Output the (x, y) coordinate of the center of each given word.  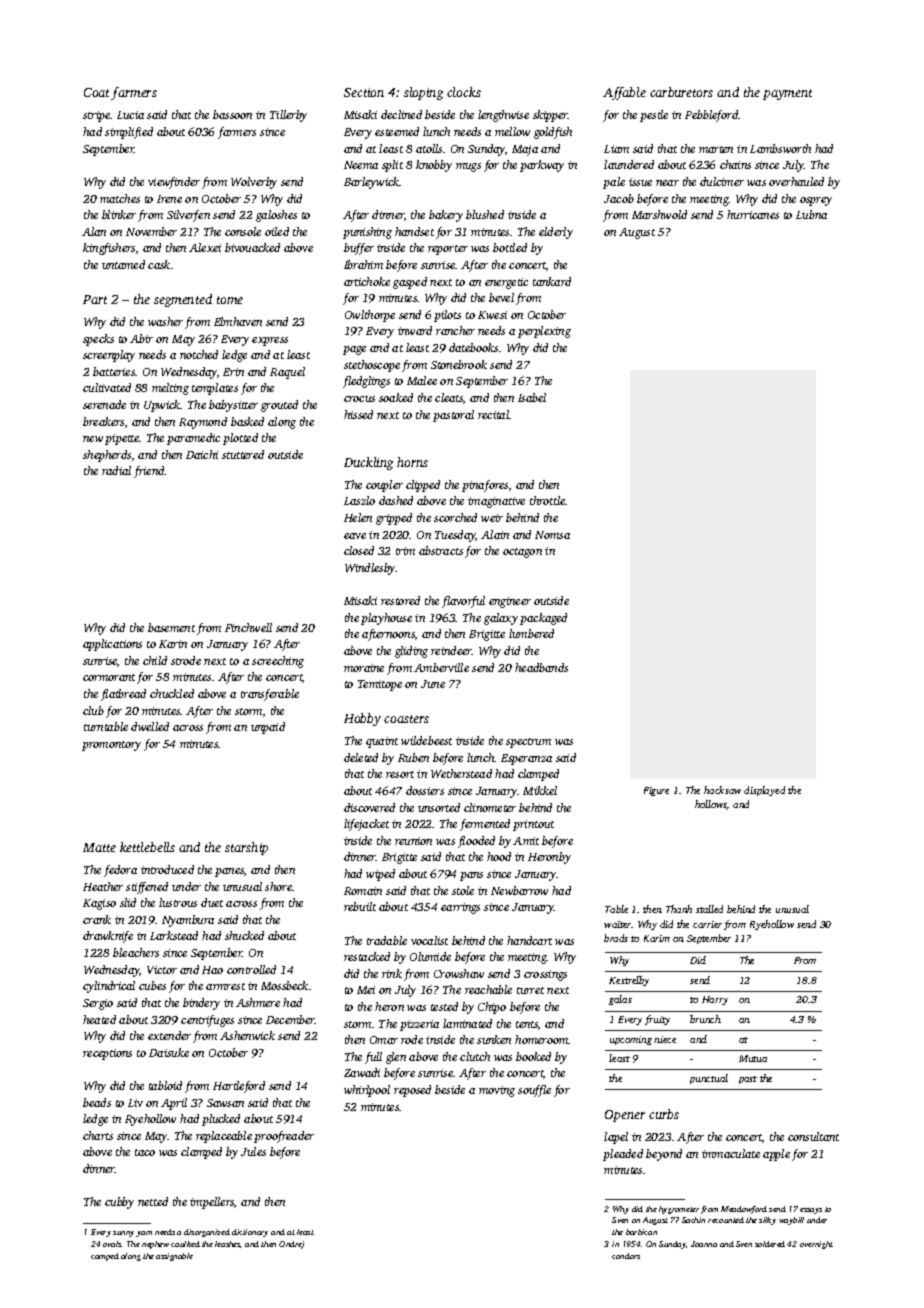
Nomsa (552, 535)
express (270, 341)
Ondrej (291, 1245)
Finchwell (248, 627)
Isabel (532, 397)
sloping (423, 93)
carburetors (681, 92)
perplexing (544, 332)
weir (492, 518)
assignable (174, 1257)
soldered (770, 1244)
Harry (715, 1000)
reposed (412, 1091)
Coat (96, 92)
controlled (251, 969)
